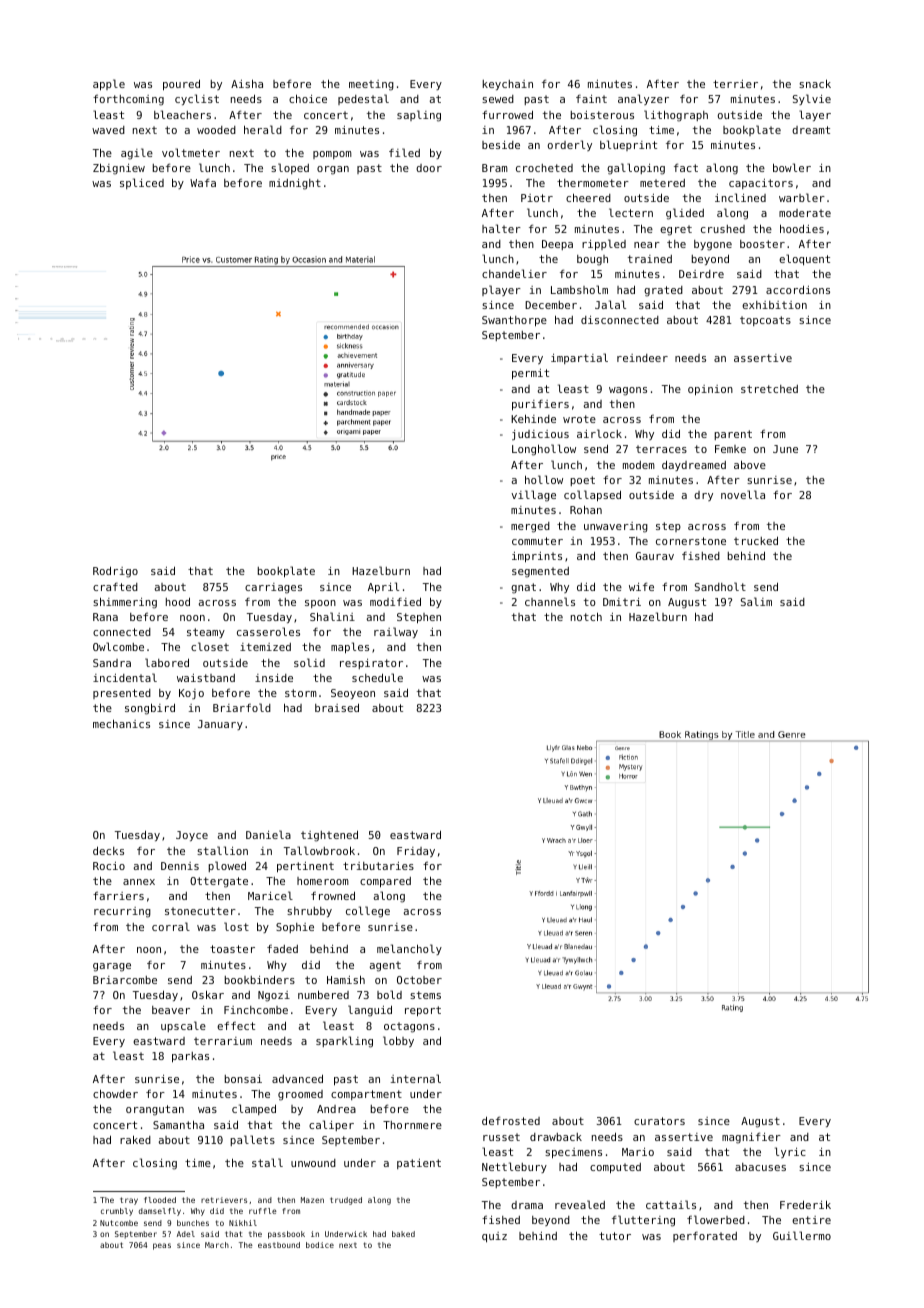 Image resolution: width=924 pixels, height=1308 pixels. I want to click on lithograph, so click(676, 116).
